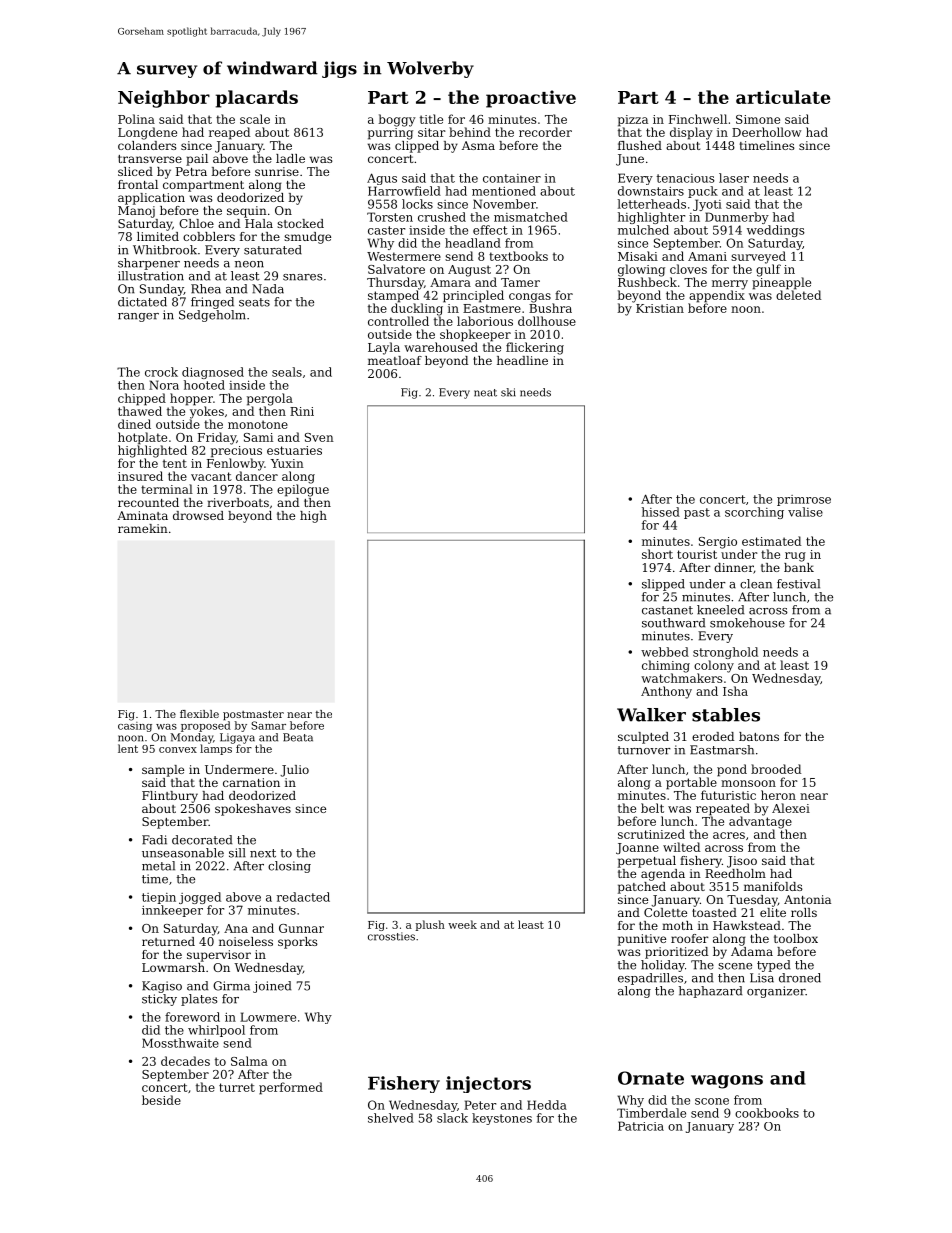 This screenshot has width=952, height=1233. Describe the element at coordinates (198, 515) in the screenshot. I see `drowsed` at that location.
